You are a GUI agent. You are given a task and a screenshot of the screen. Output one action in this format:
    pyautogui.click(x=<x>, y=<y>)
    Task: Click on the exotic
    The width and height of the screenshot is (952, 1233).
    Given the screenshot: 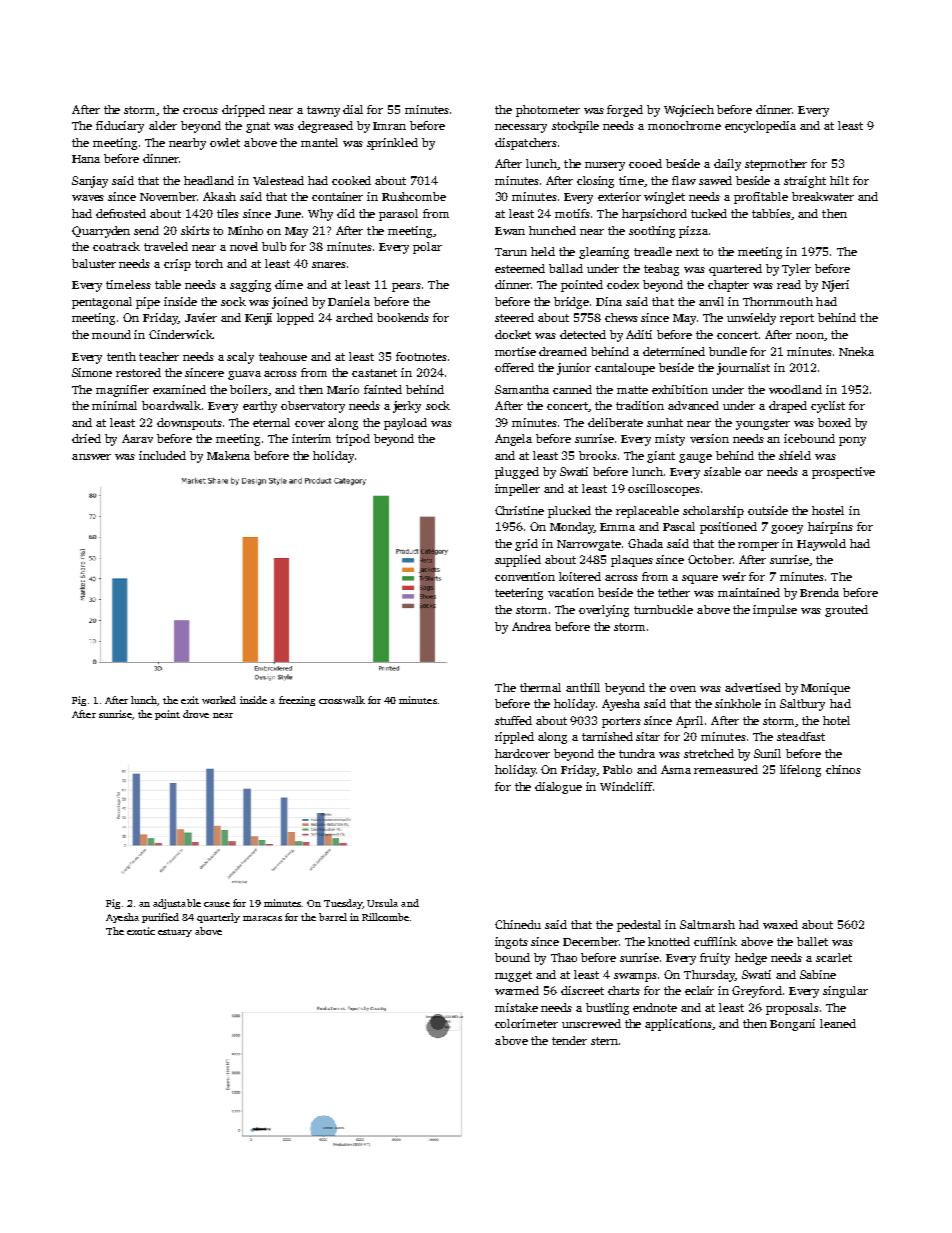 What is the action you would take?
    pyautogui.click(x=141, y=931)
